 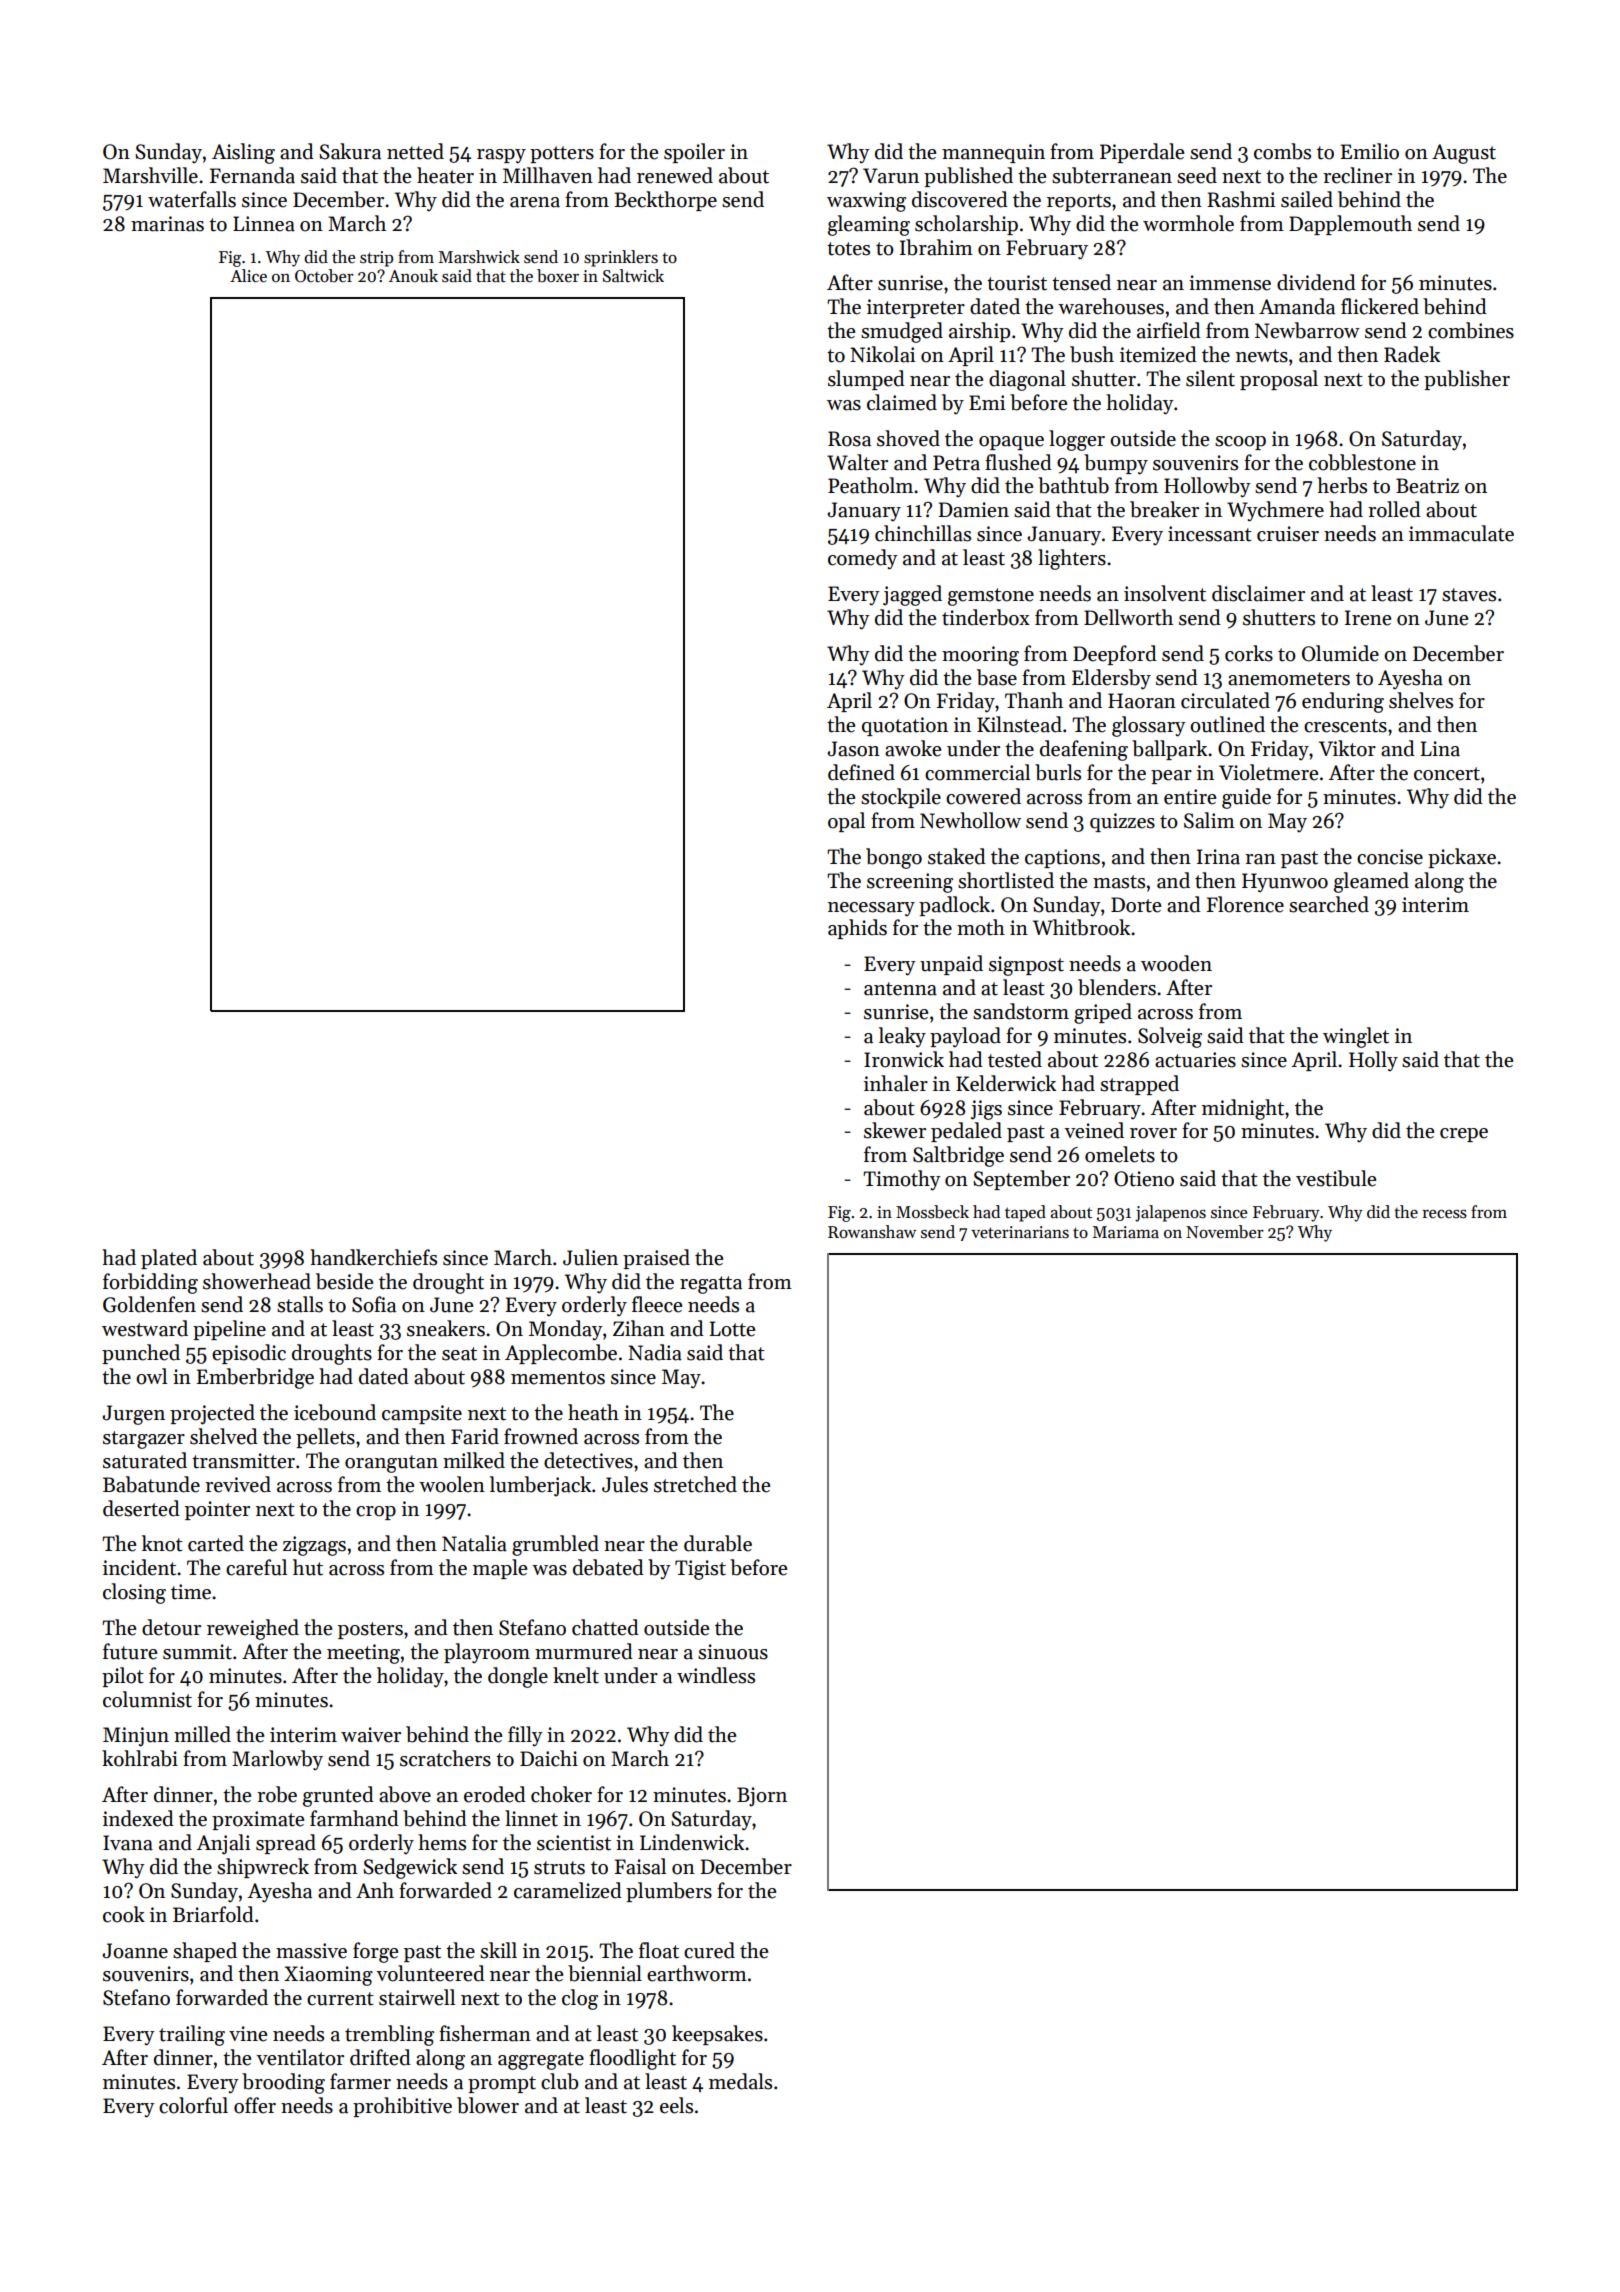 I want to click on mannequin, so click(x=993, y=153).
